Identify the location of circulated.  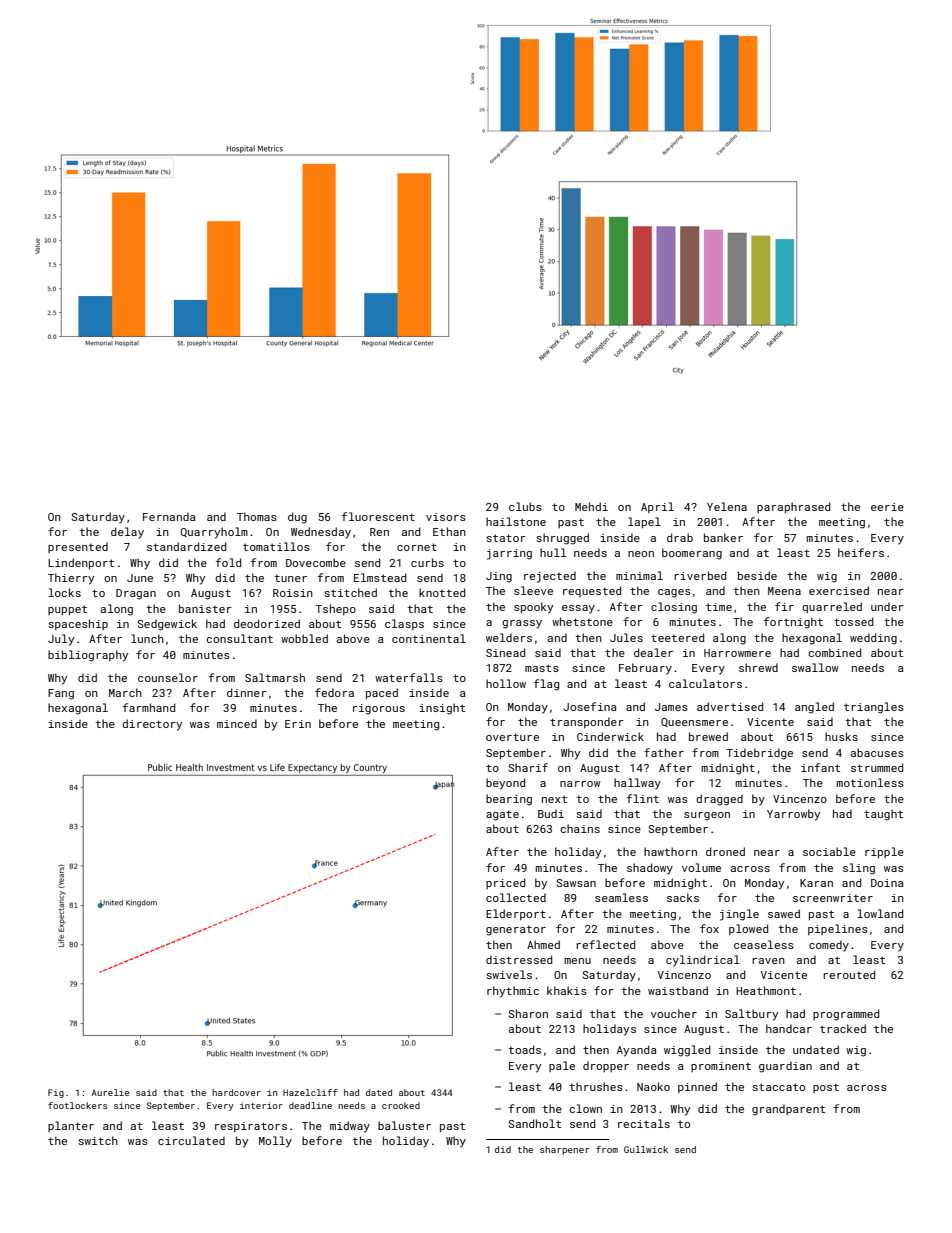
(191, 1140).
